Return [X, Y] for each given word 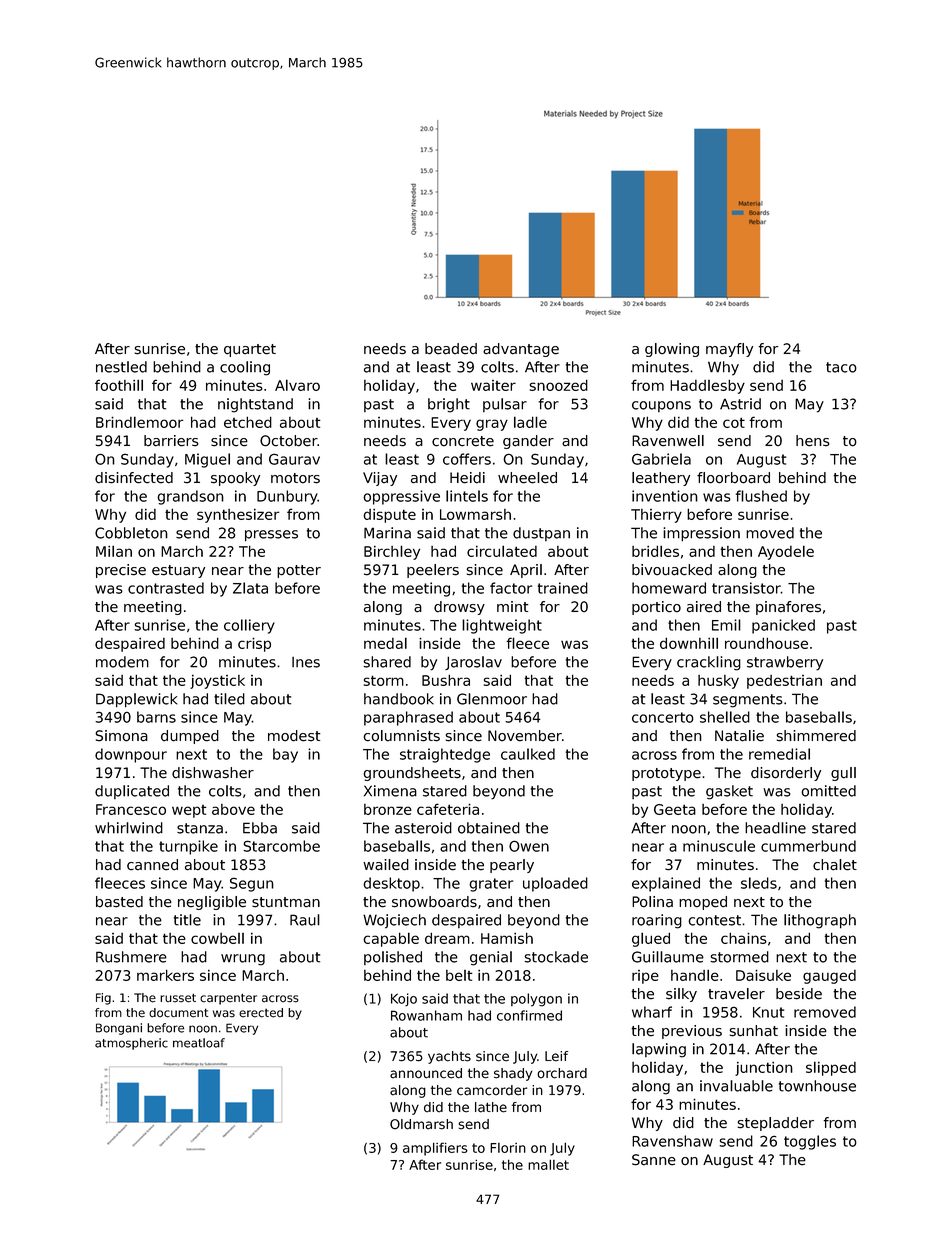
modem [122, 662]
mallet [548, 1164]
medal [385, 643]
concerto [663, 717]
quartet [250, 350]
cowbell [217, 938]
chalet [835, 865]
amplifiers [435, 1149]
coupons [661, 406]
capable [391, 939]
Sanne [654, 1160]
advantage [521, 350]
